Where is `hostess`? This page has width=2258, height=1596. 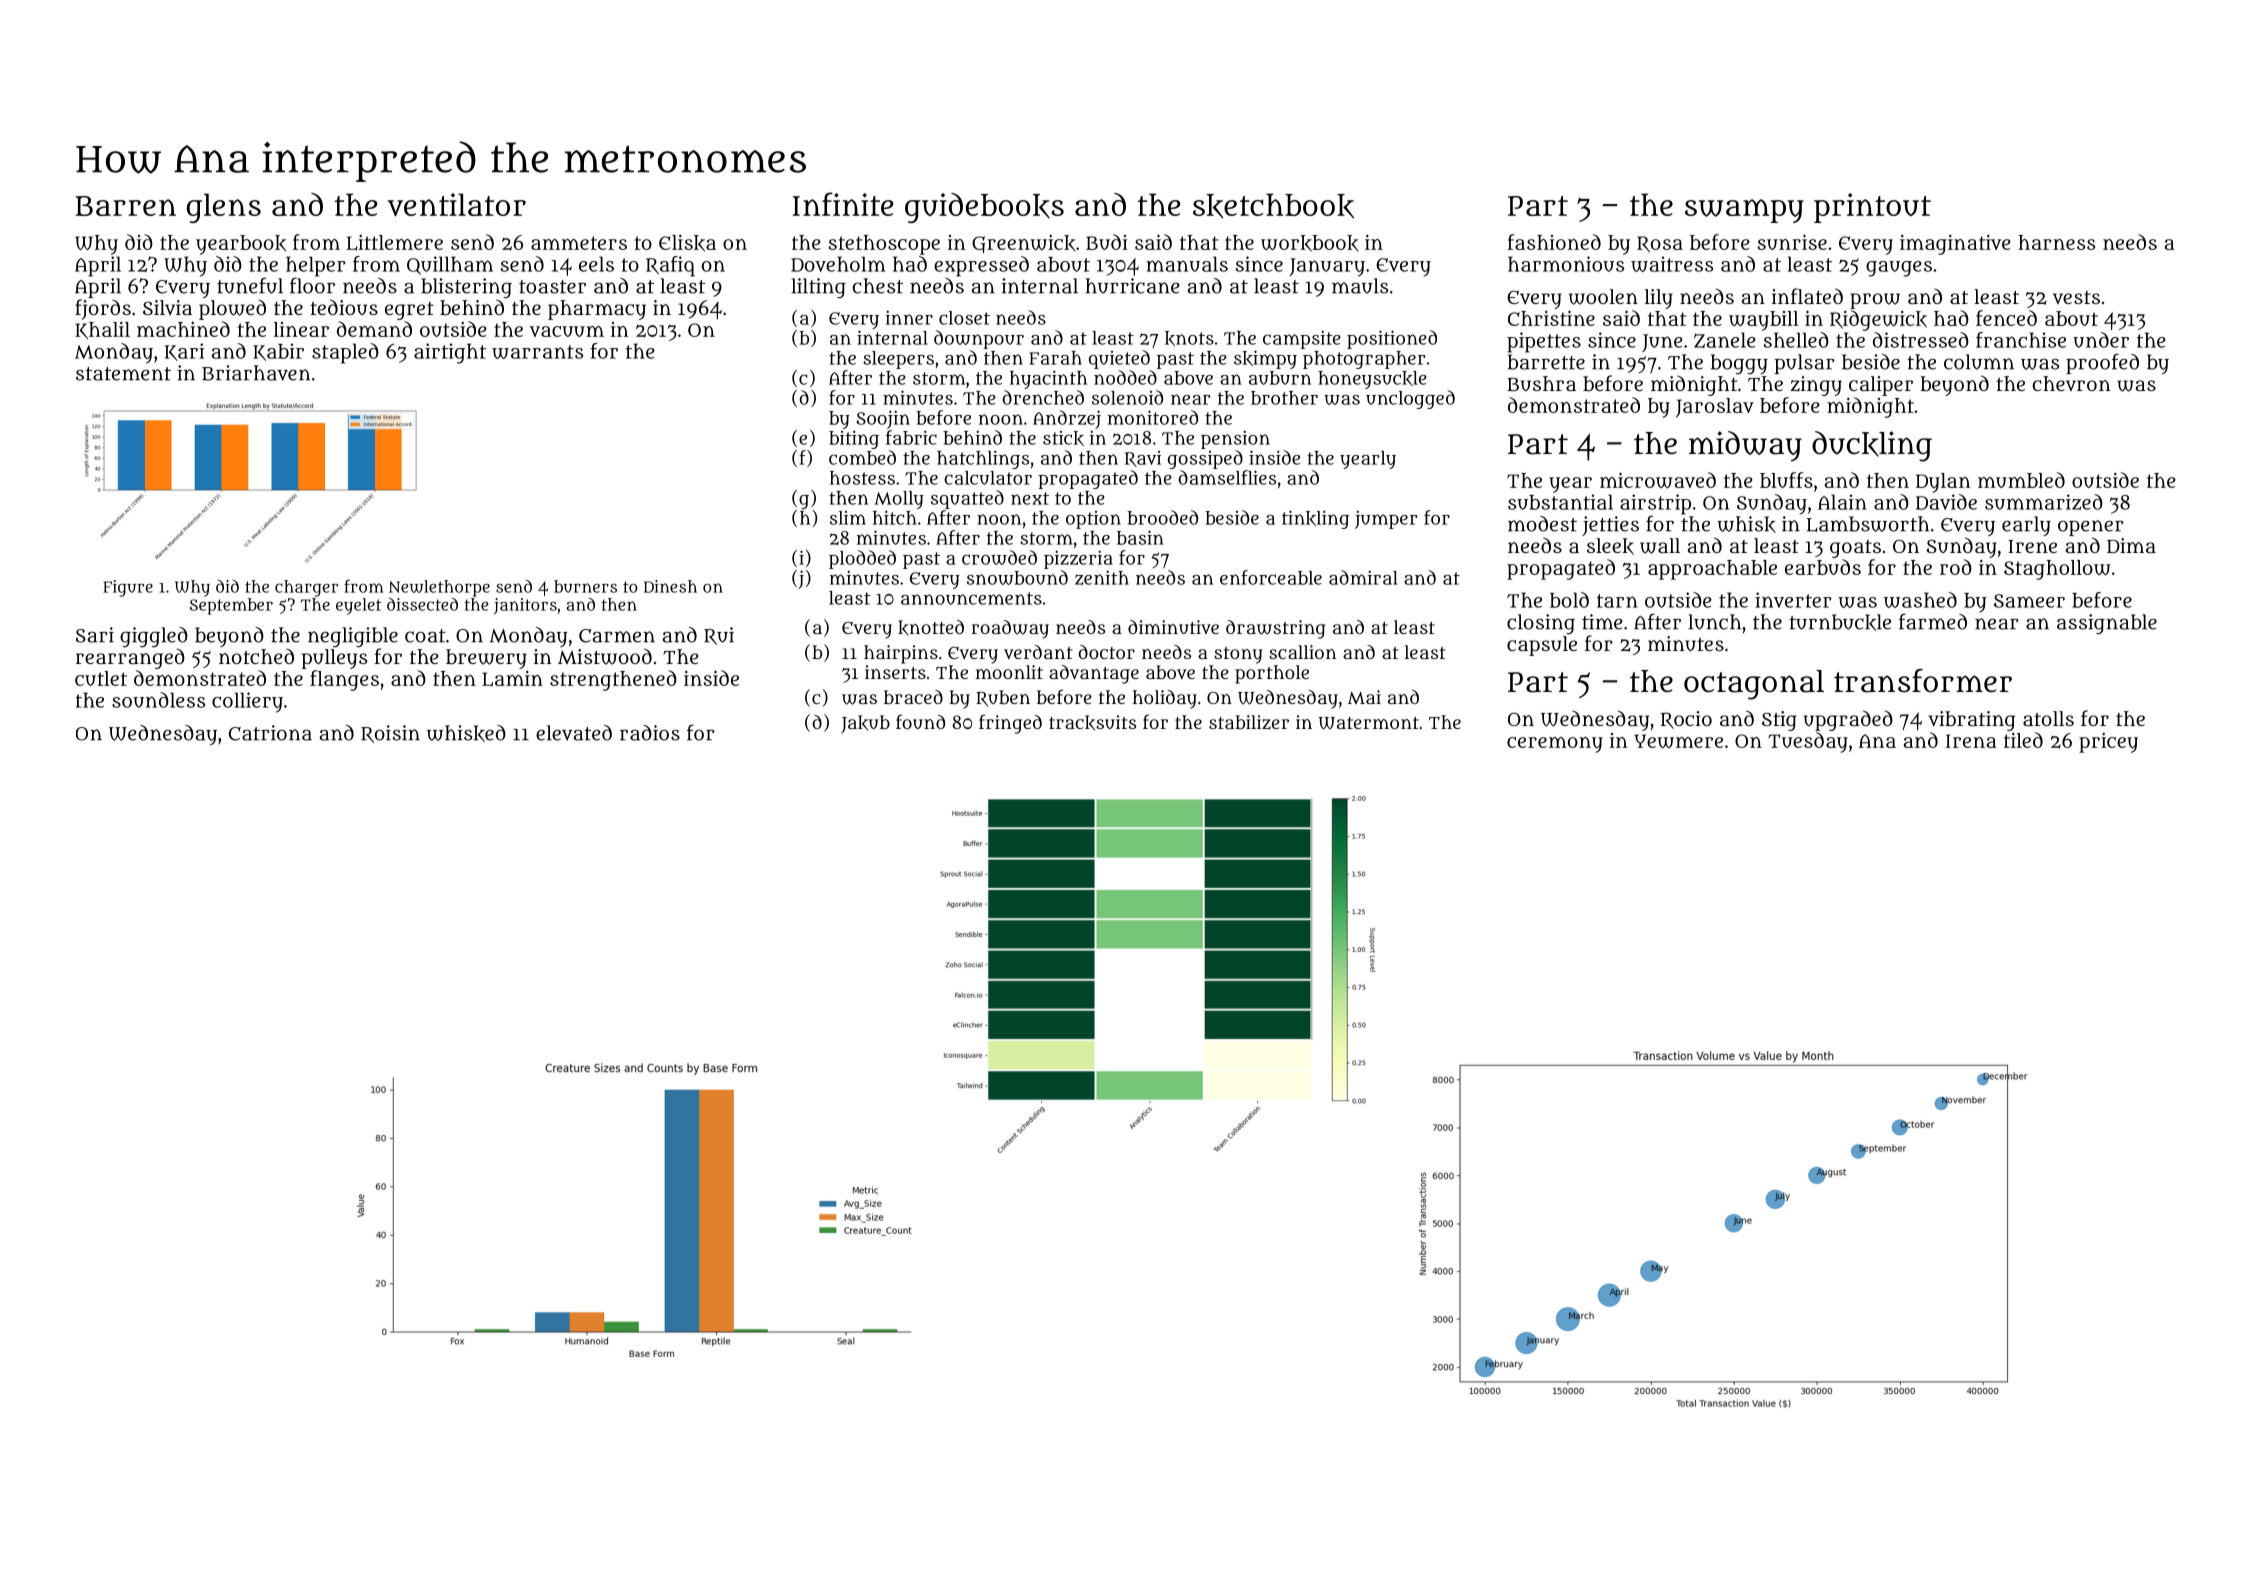
hostess is located at coordinates (862, 478).
